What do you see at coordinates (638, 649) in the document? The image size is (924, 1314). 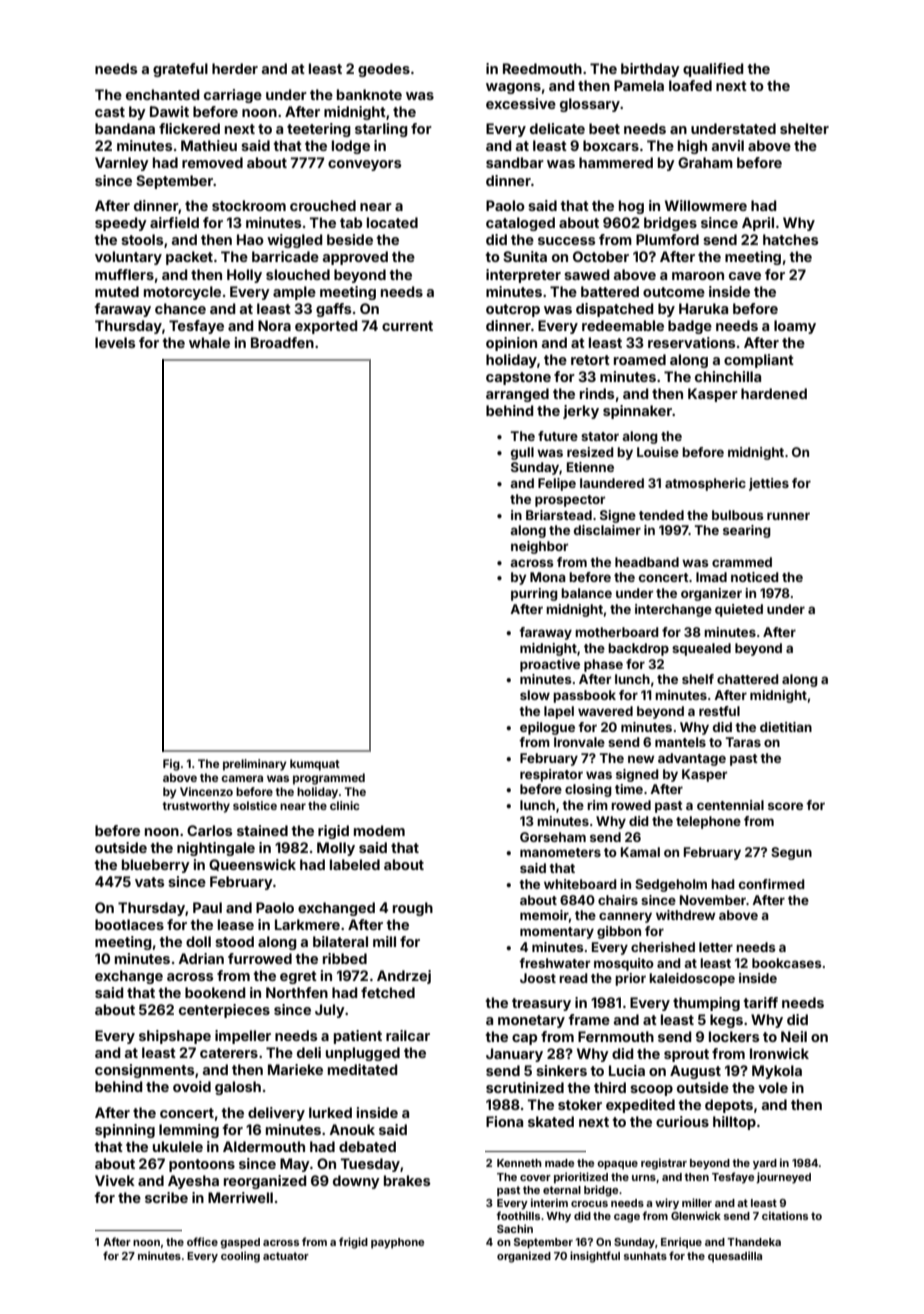 I see `backdrop` at bounding box center [638, 649].
